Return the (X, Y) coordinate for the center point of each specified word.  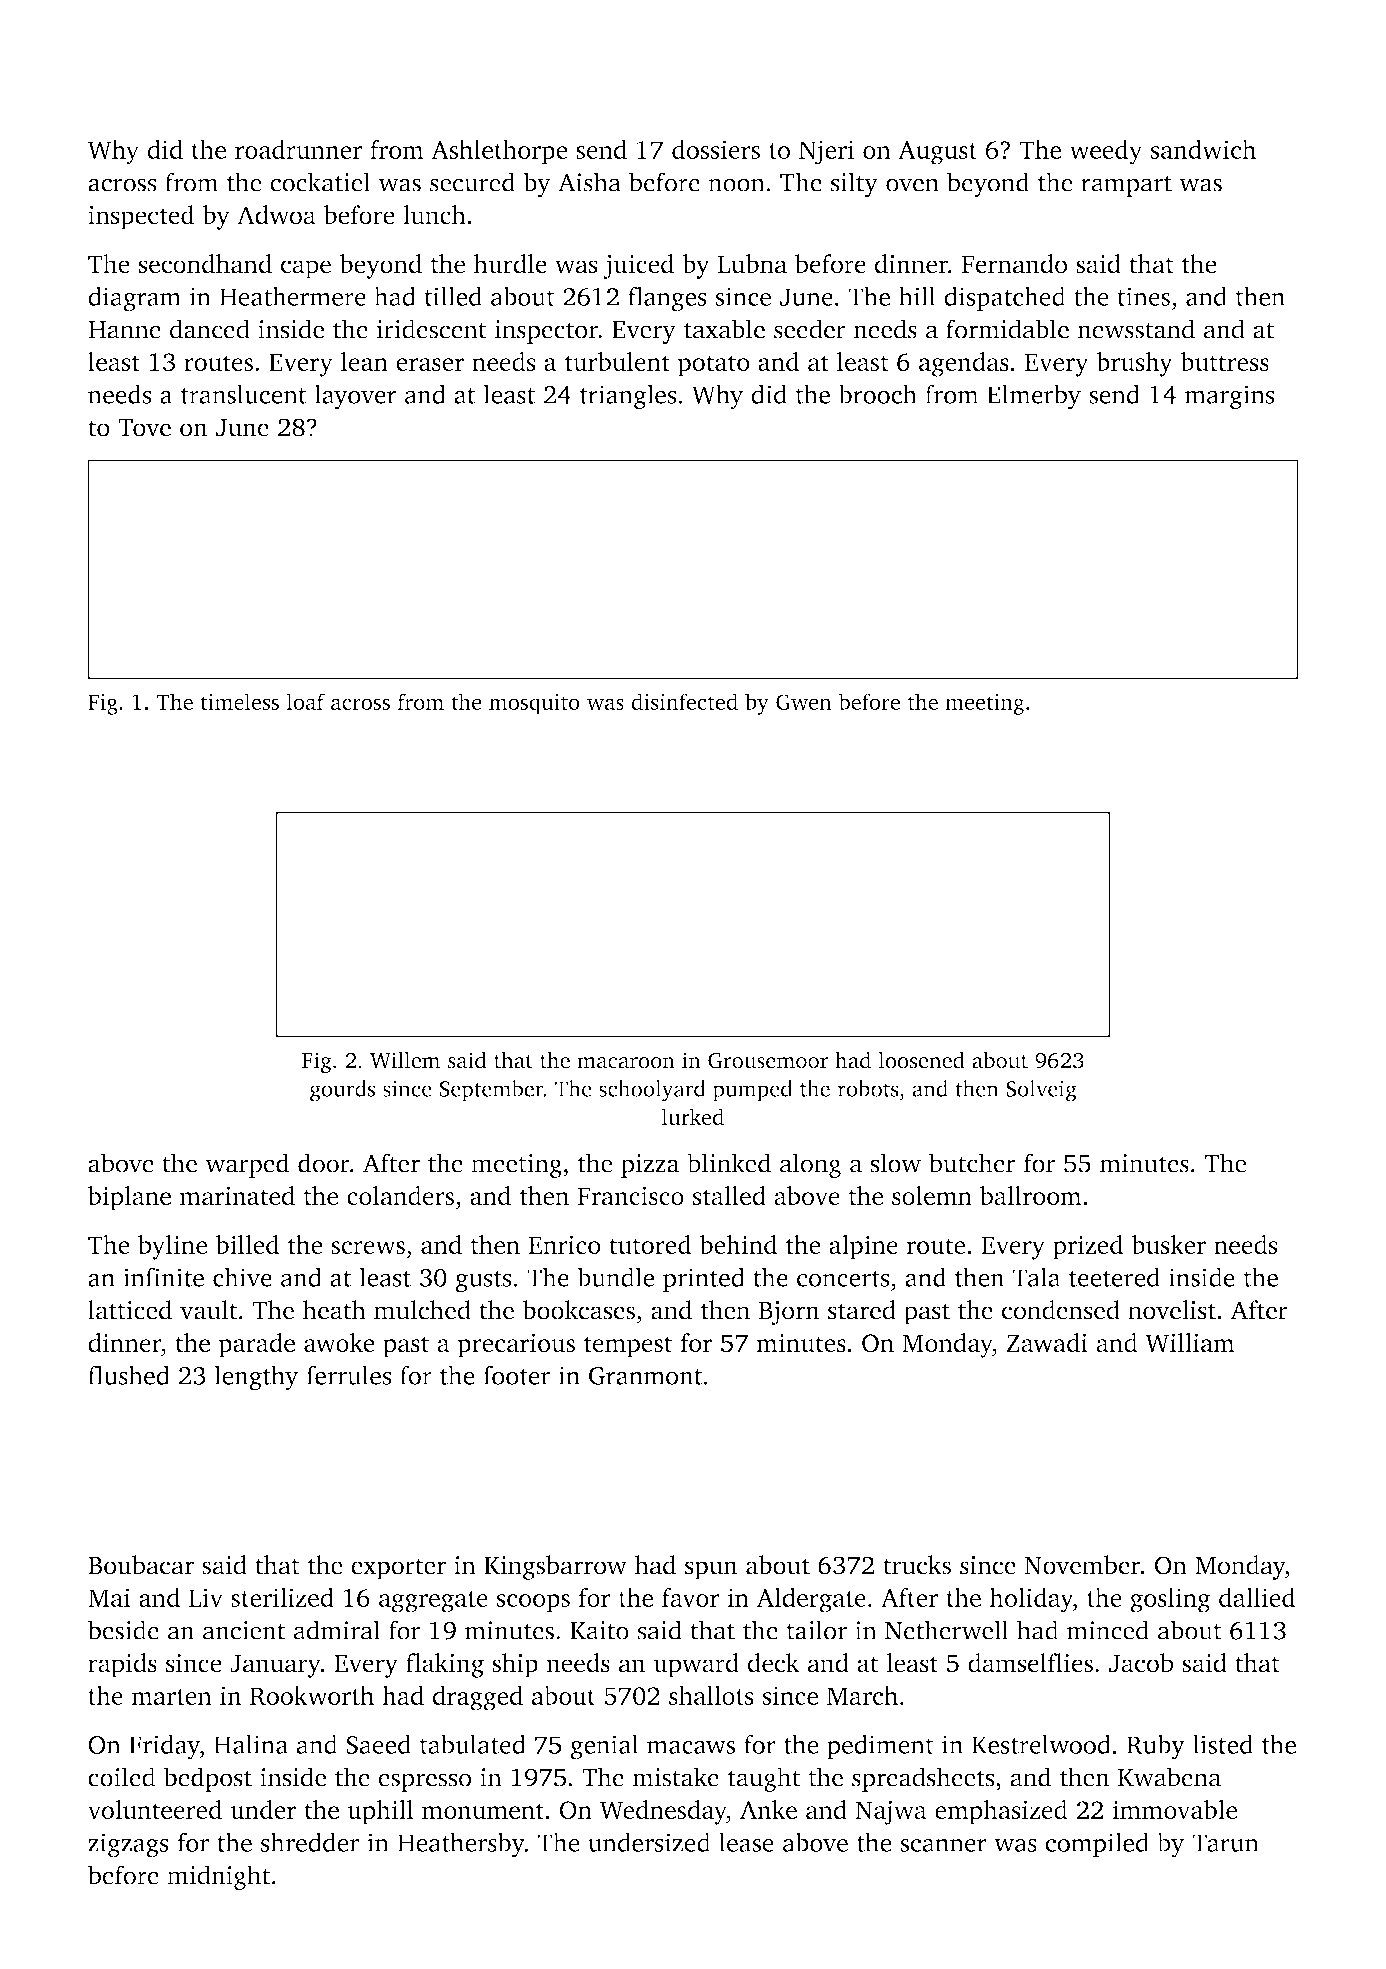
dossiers (716, 149)
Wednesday (663, 1812)
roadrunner (298, 149)
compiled (1097, 1844)
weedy (1105, 152)
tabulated (472, 1744)
